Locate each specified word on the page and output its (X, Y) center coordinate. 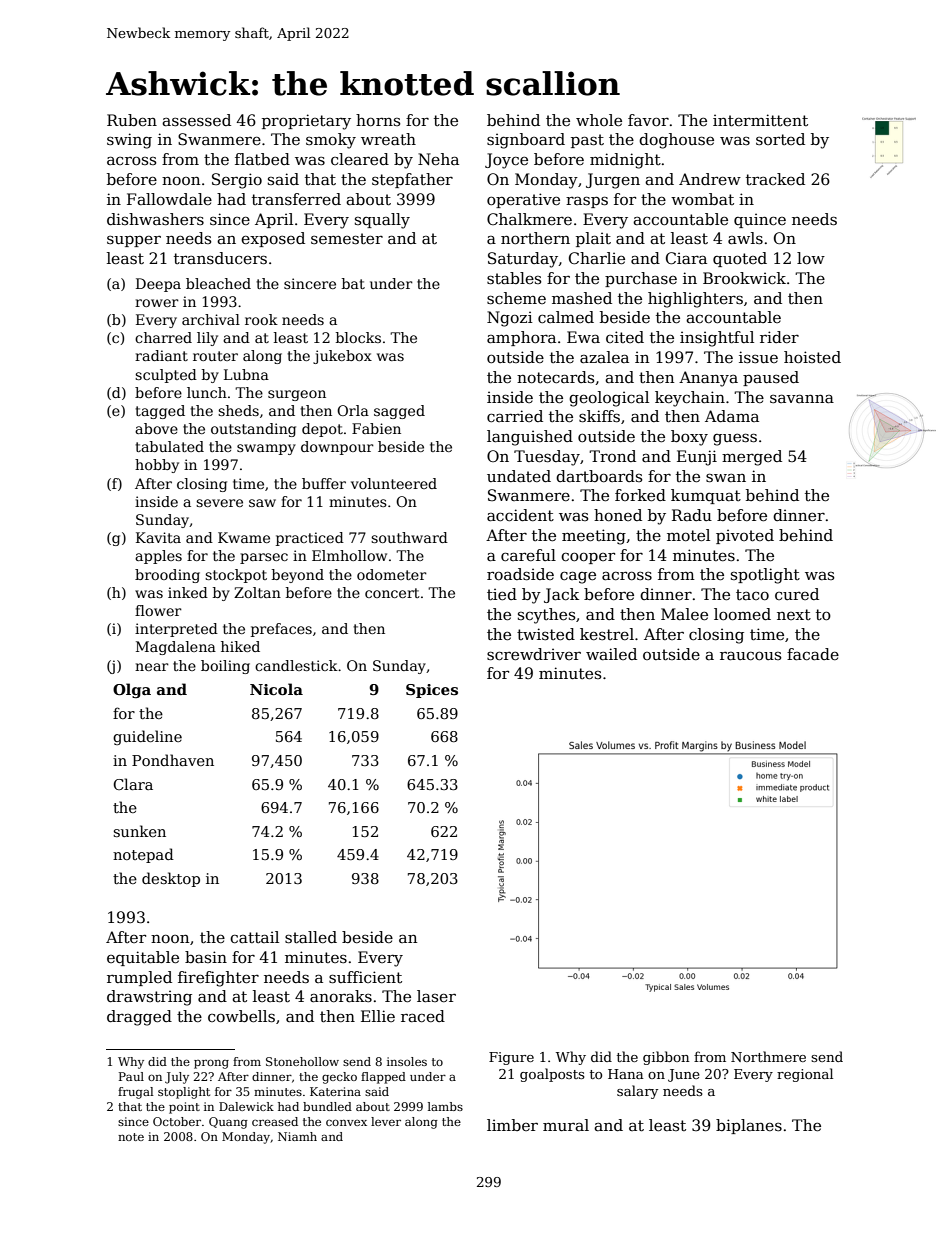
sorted (780, 139)
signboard (526, 141)
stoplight (184, 1093)
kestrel (607, 634)
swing (129, 141)
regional (805, 1075)
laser (436, 996)
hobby (157, 466)
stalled (311, 937)
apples (158, 557)
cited (625, 337)
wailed (611, 654)
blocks (358, 337)
